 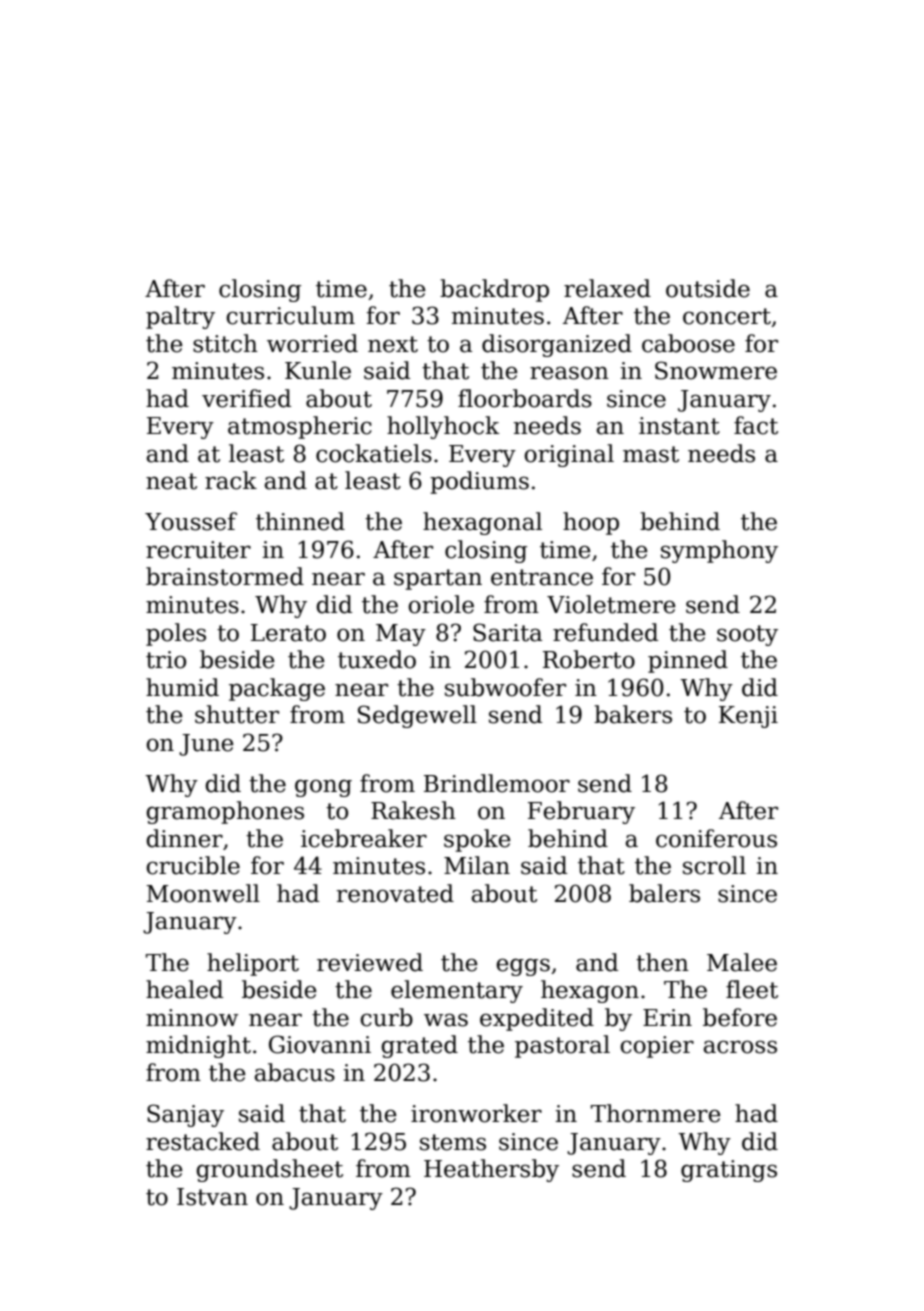 What do you see at coordinates (491, 1170) in the screenshot?
I see `Heathersby` at bounding box center [491, 1170].
